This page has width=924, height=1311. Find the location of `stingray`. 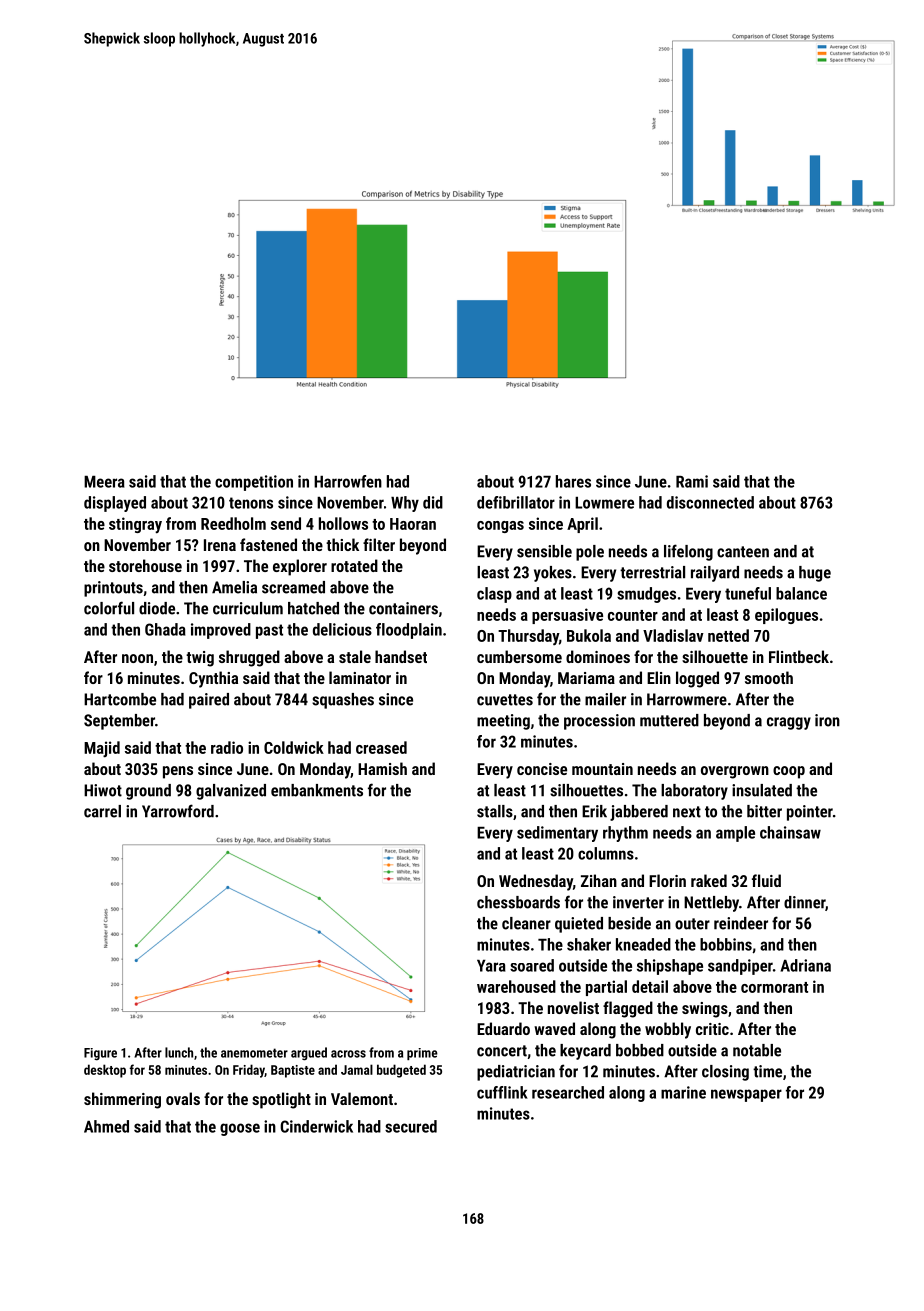

stingray is located at coordinates (135, 525).
